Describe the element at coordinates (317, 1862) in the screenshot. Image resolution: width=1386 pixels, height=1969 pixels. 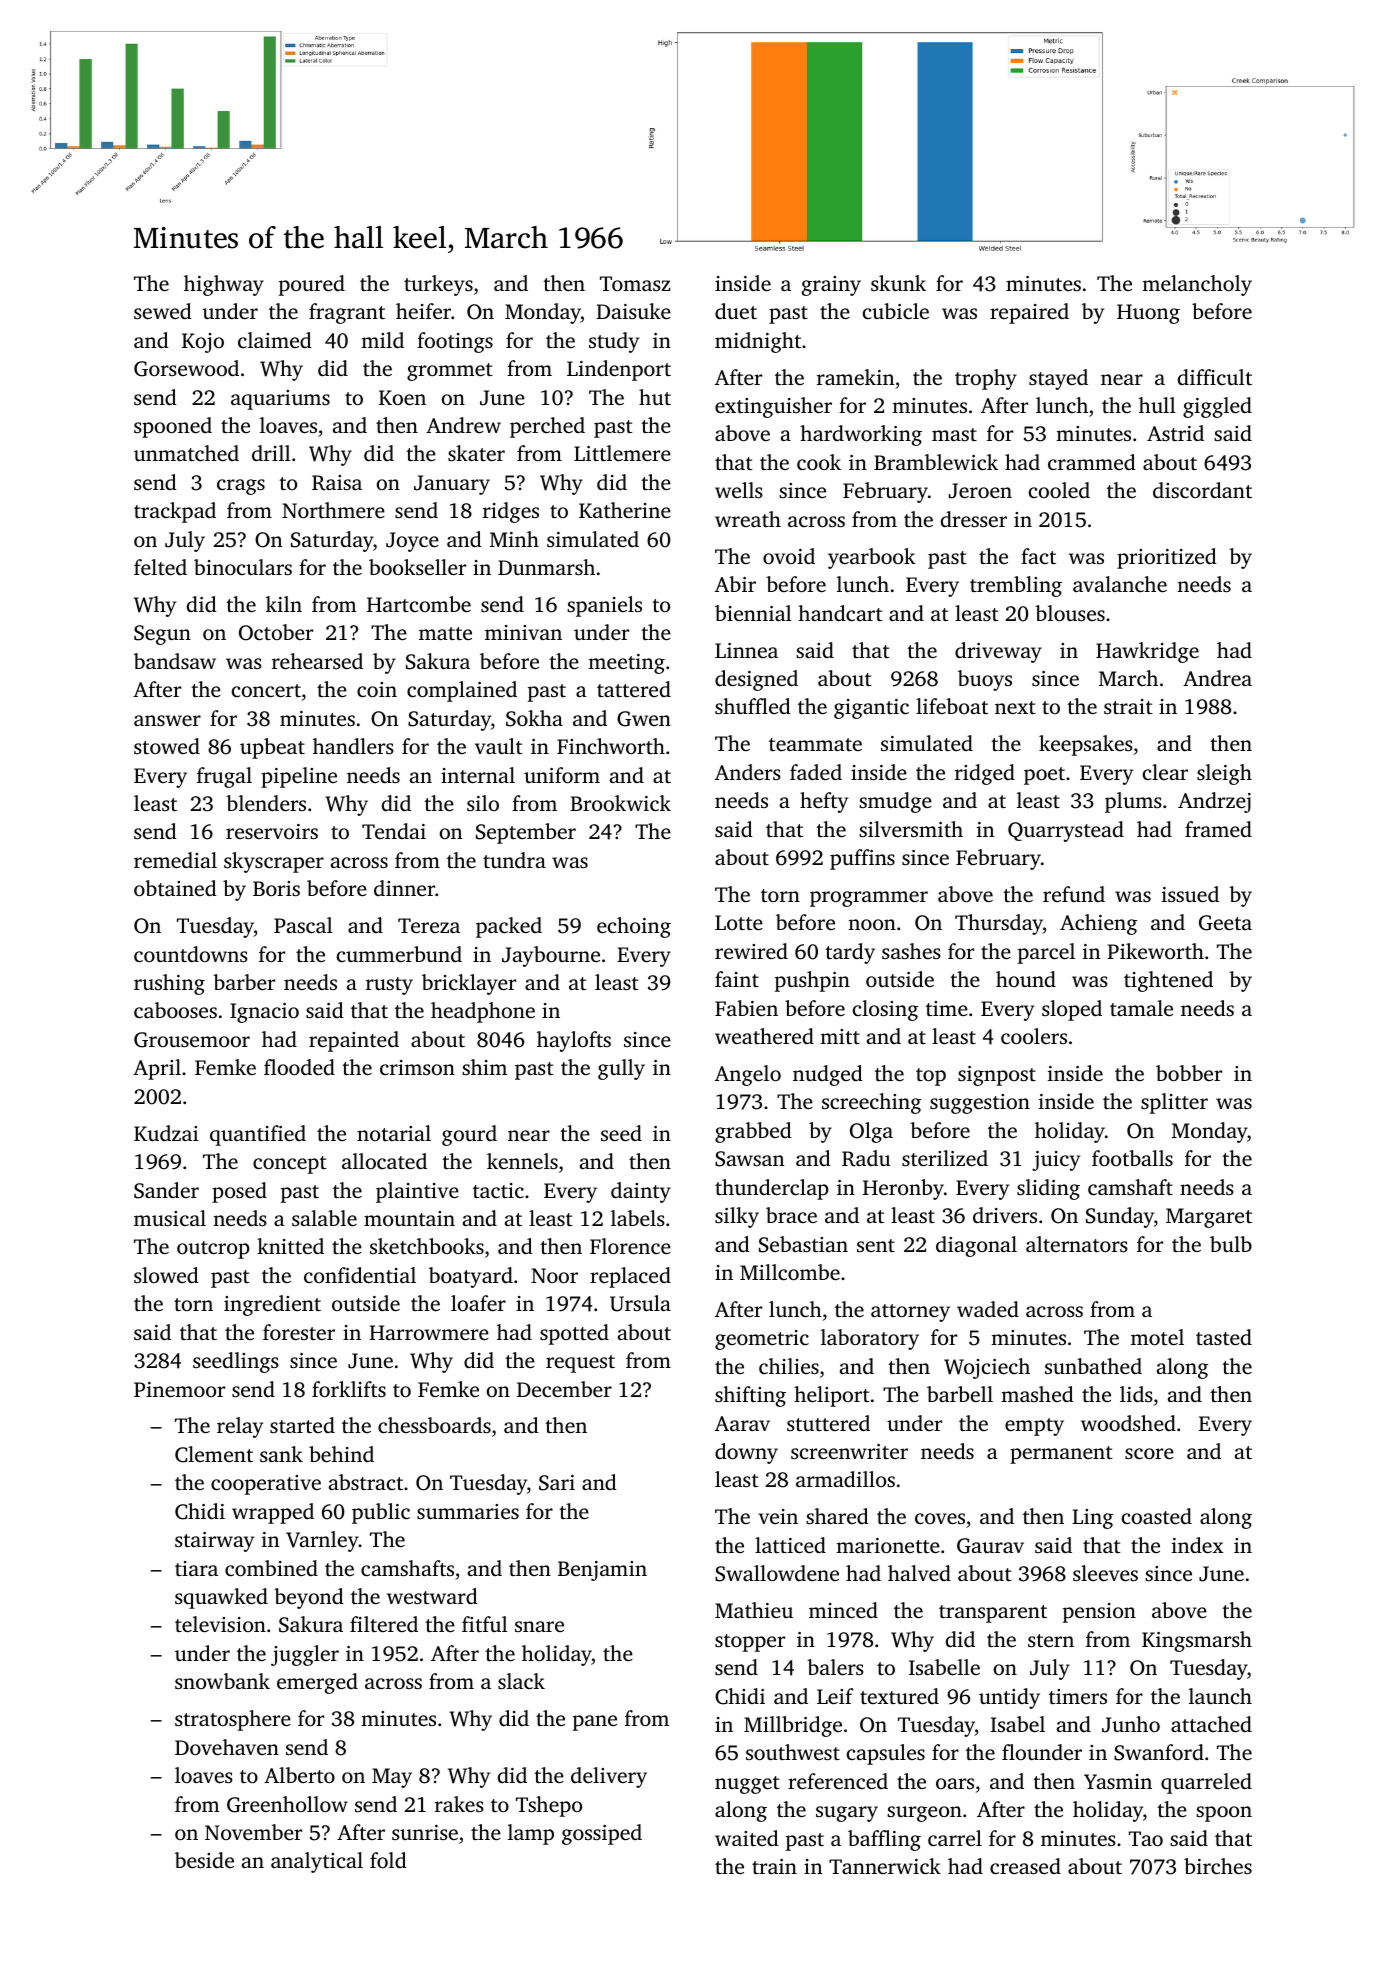
I see `analytical` at that location.
